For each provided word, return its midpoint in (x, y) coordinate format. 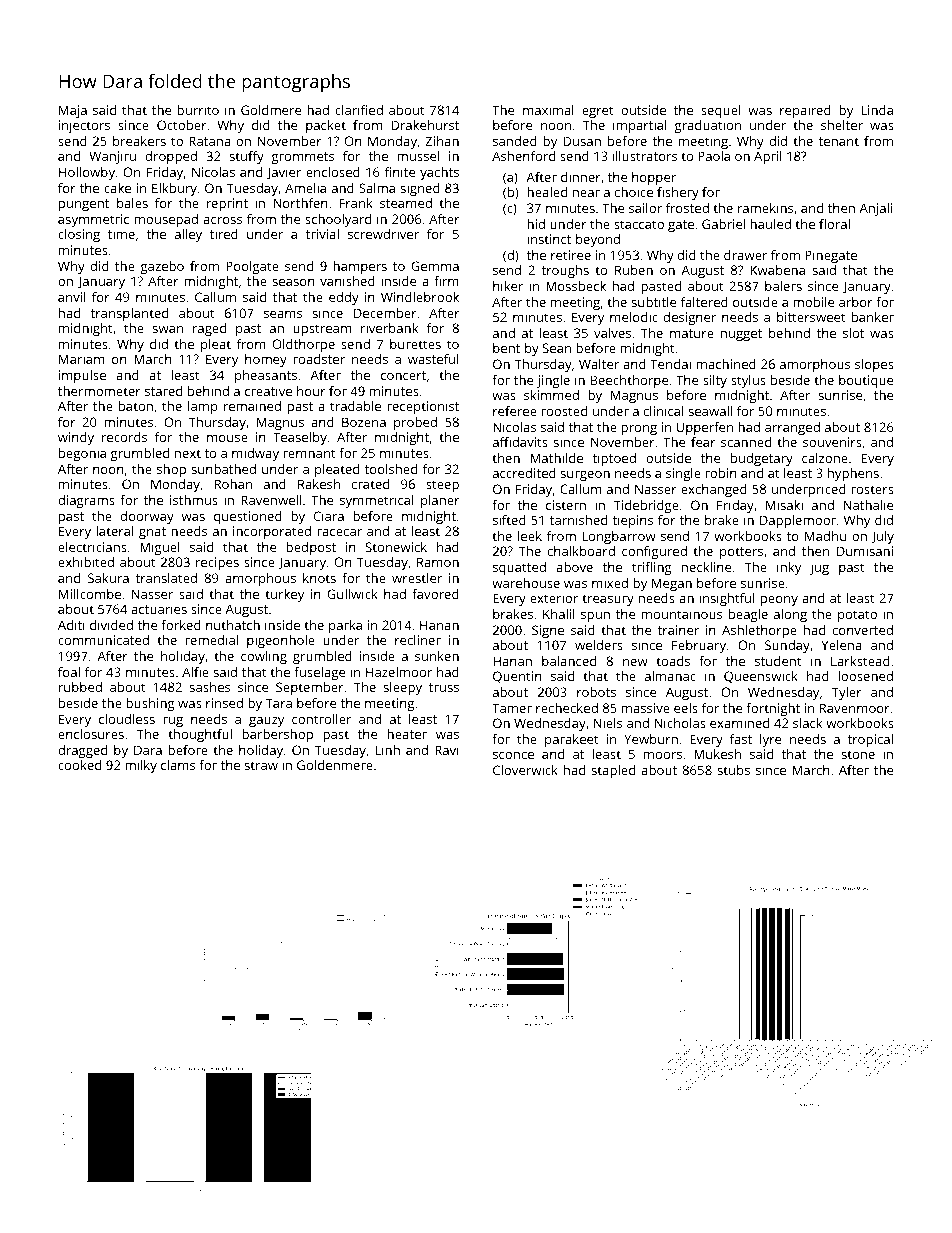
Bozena (364, 422)
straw (261, 765)
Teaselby (300, 438)
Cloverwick (525, 770)
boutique (866, 381)
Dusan (582, 141)
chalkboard (581, 551)
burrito (198, 110)
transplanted (129, 314)
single (683, 474)
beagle (748, 615)
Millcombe (90, 594)
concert (403, 375)
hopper (654, 178)
